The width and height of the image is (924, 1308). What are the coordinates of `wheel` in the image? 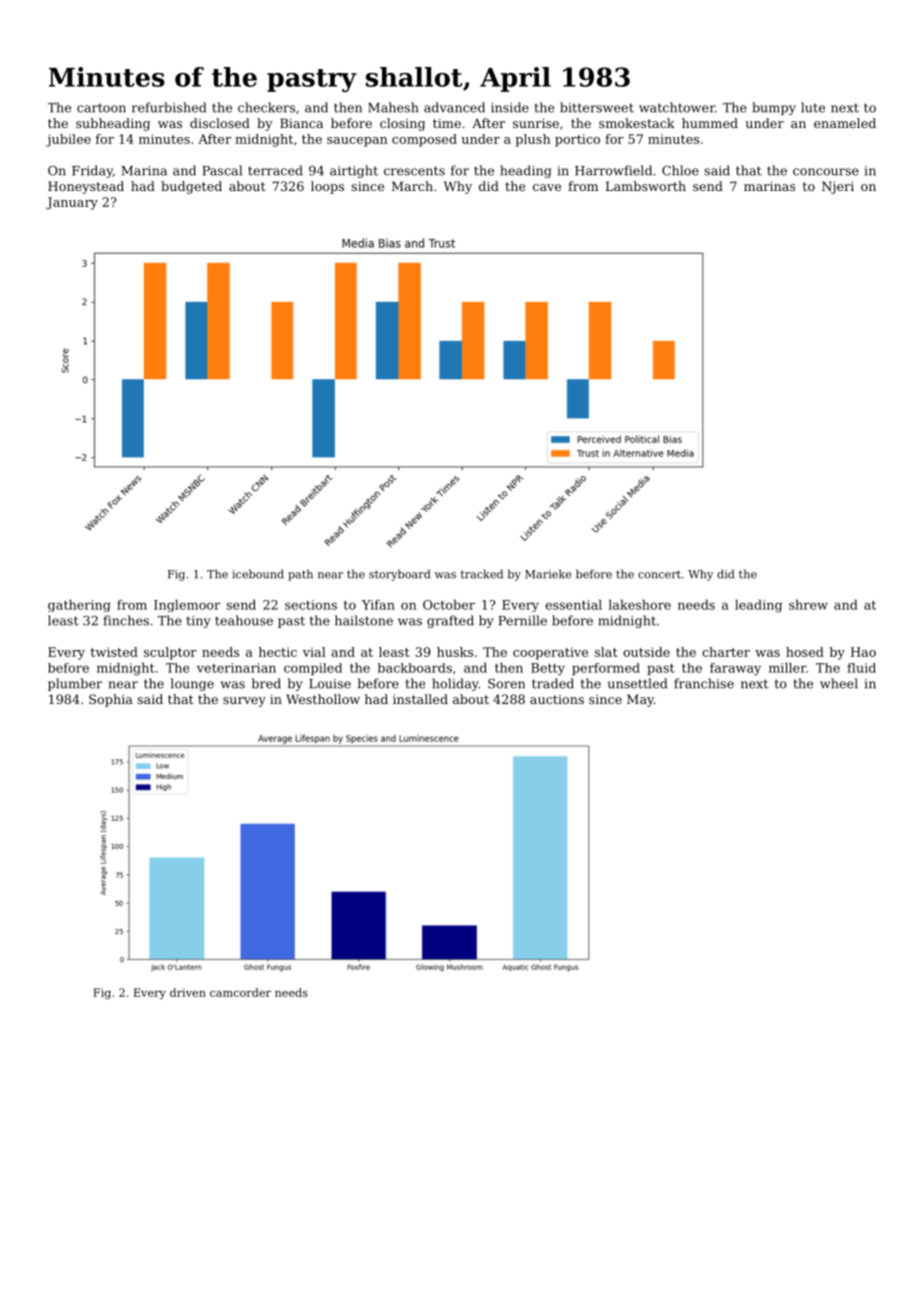 It's located at (839, 683).
